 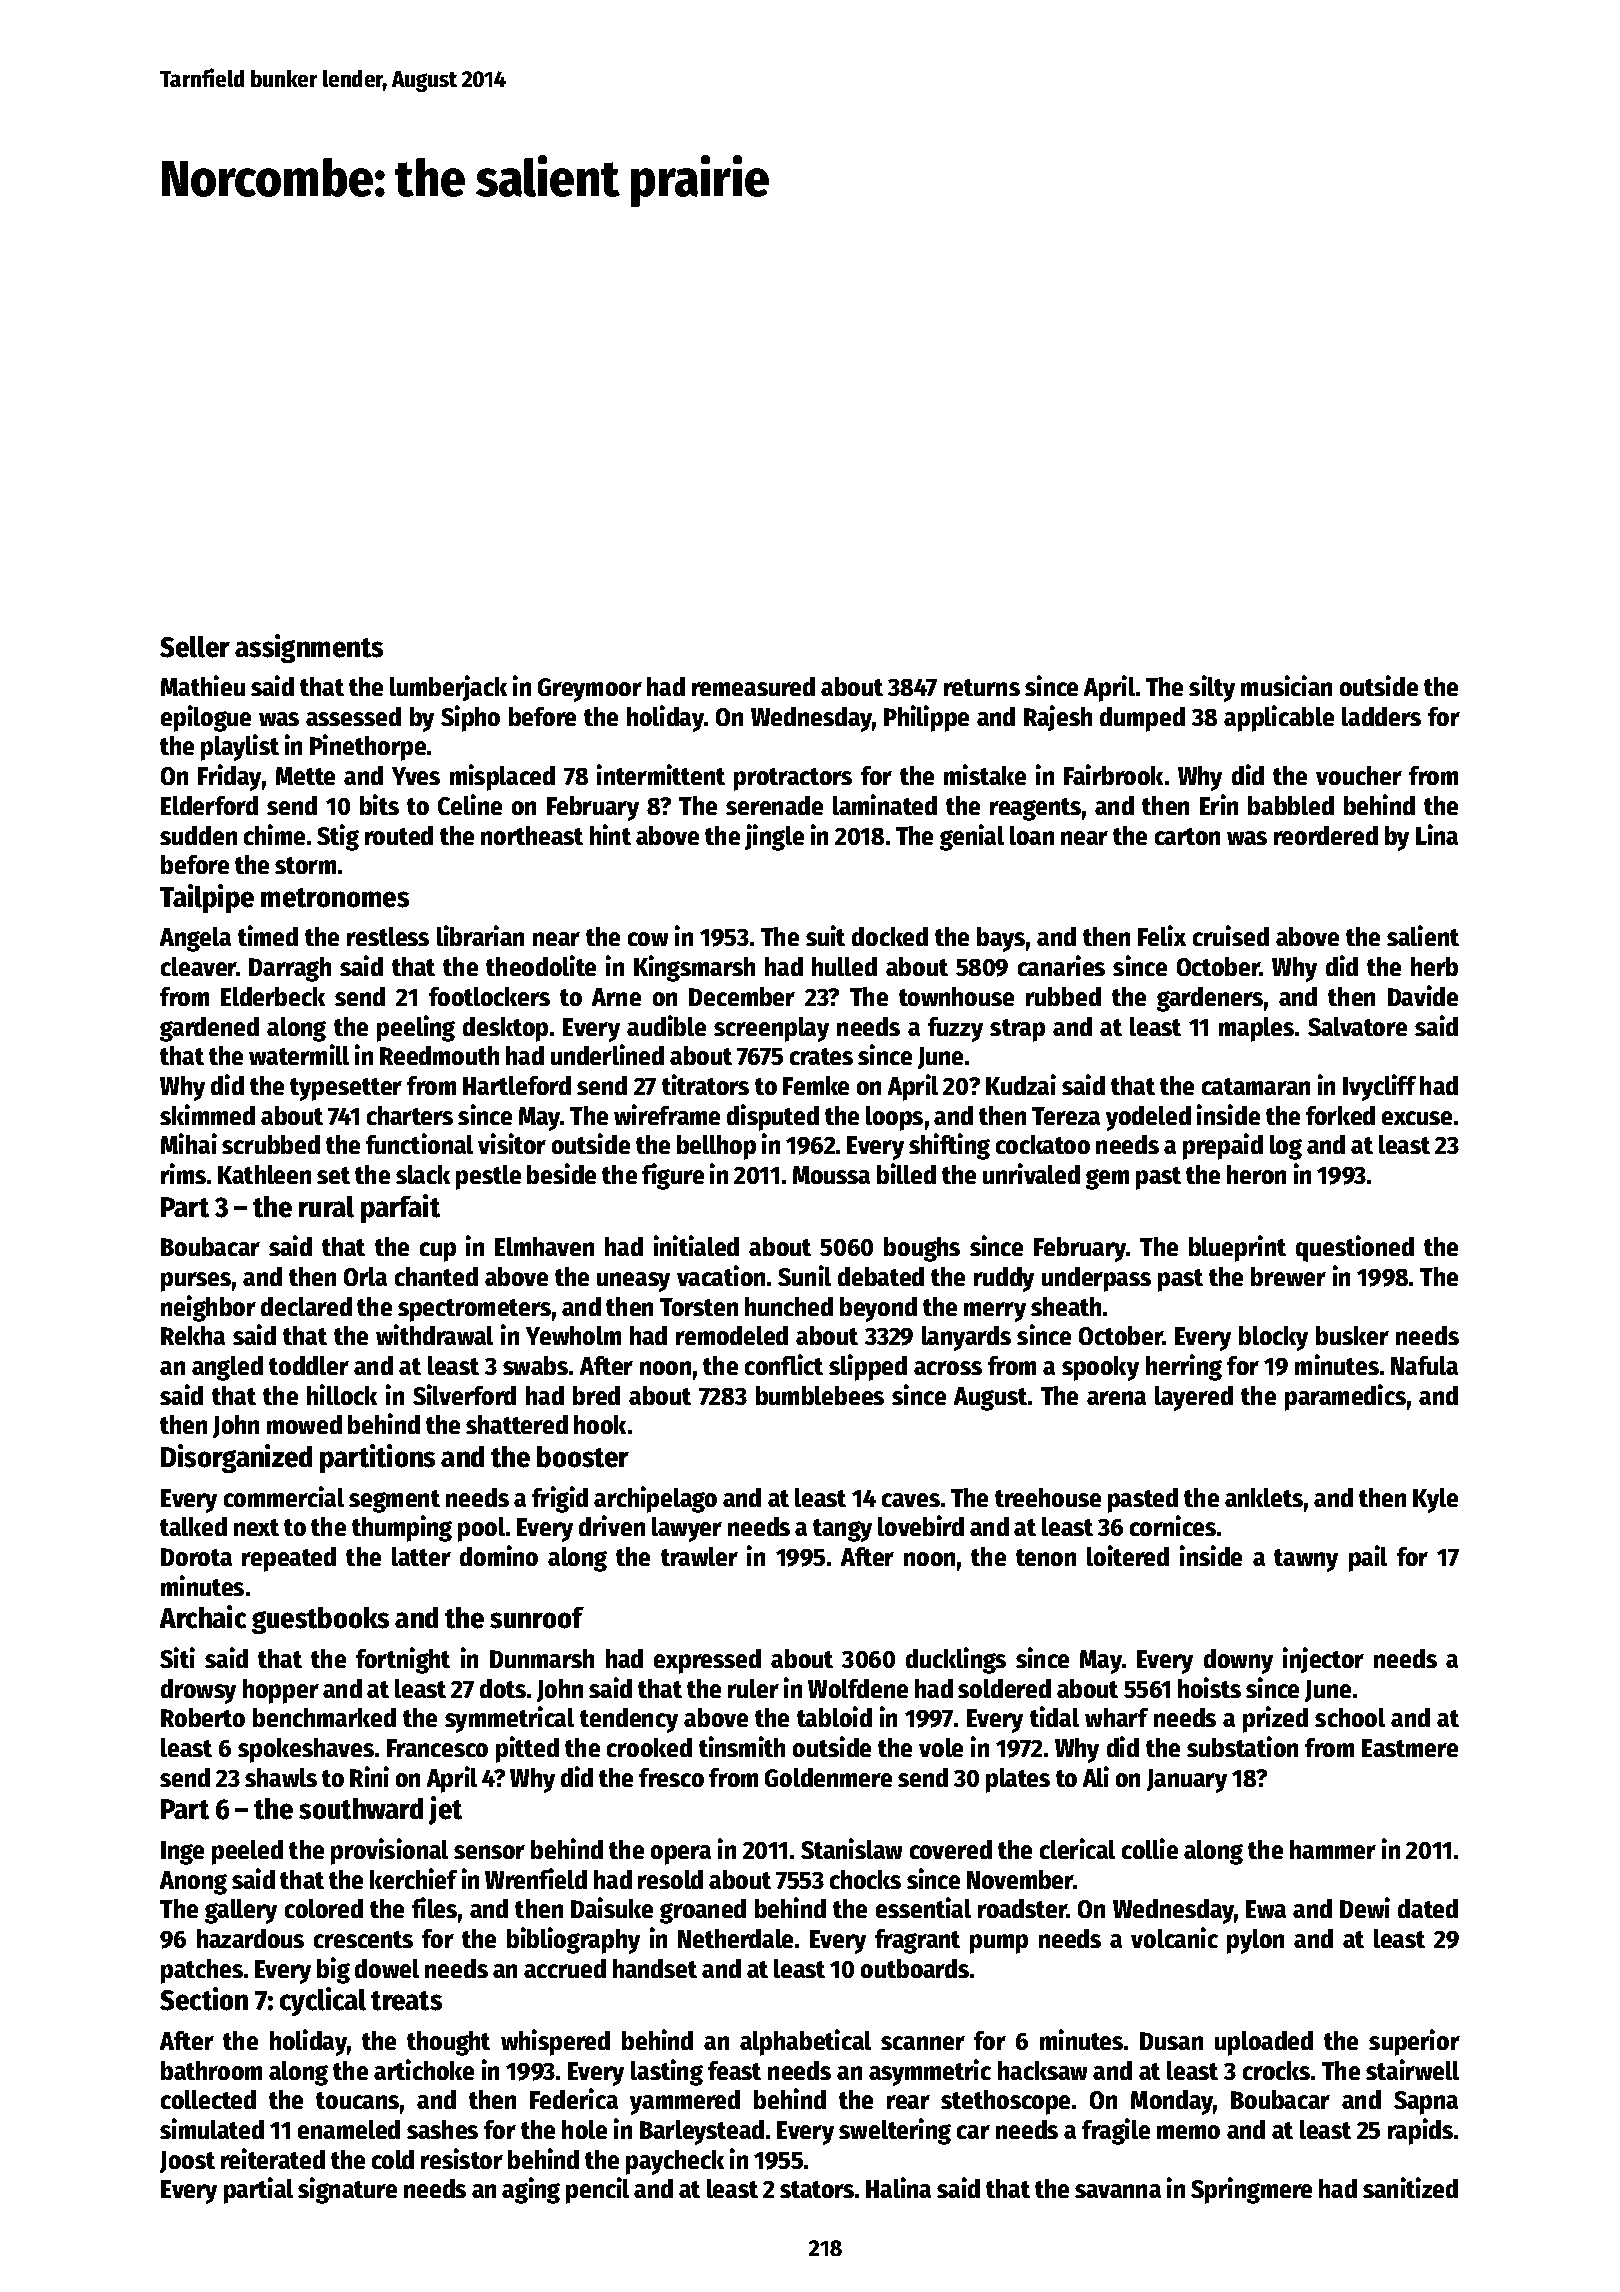 What do you see at coordinates (480, 935) in the document?
I see `librarian` at bounding box center [480, 935].
